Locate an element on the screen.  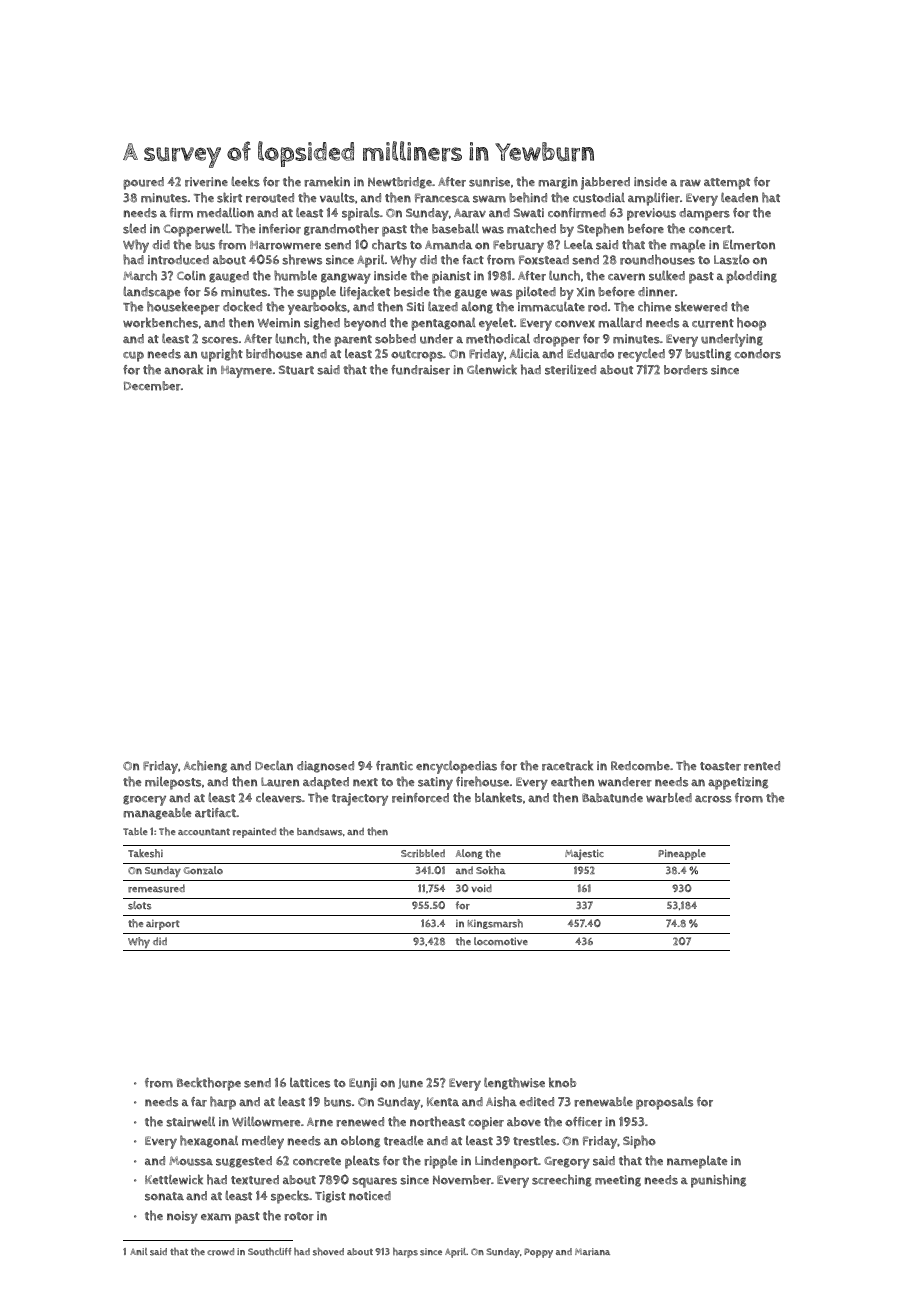
lattices is located at coordinates (310, 1083).
